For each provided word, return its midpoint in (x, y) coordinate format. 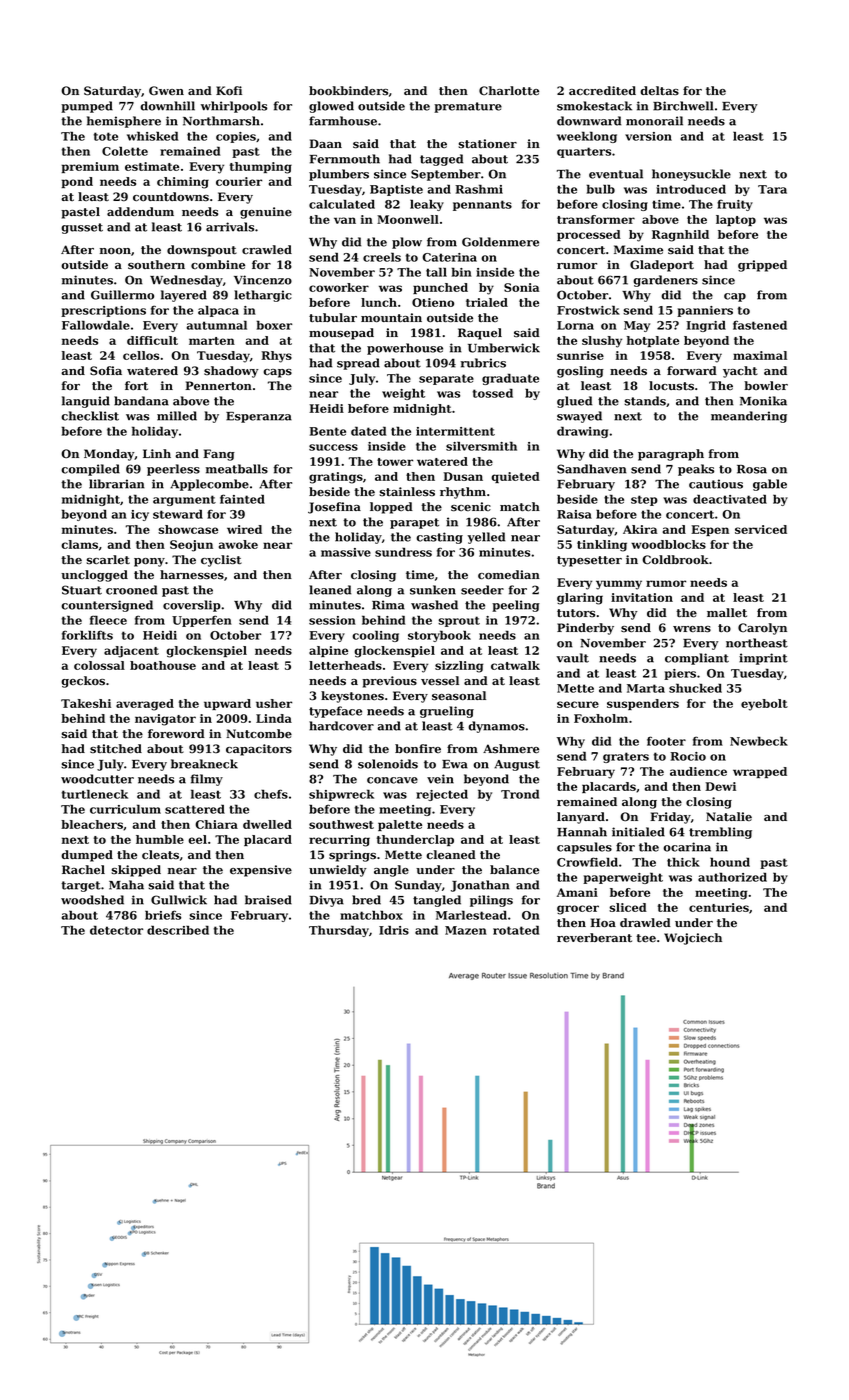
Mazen (466, 930)
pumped (87, 107)
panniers (705, 311)
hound (730, 862)
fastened (760, 325)
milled (177, 416)
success (333, 447)
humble (160, 839)
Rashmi (479, 189)
